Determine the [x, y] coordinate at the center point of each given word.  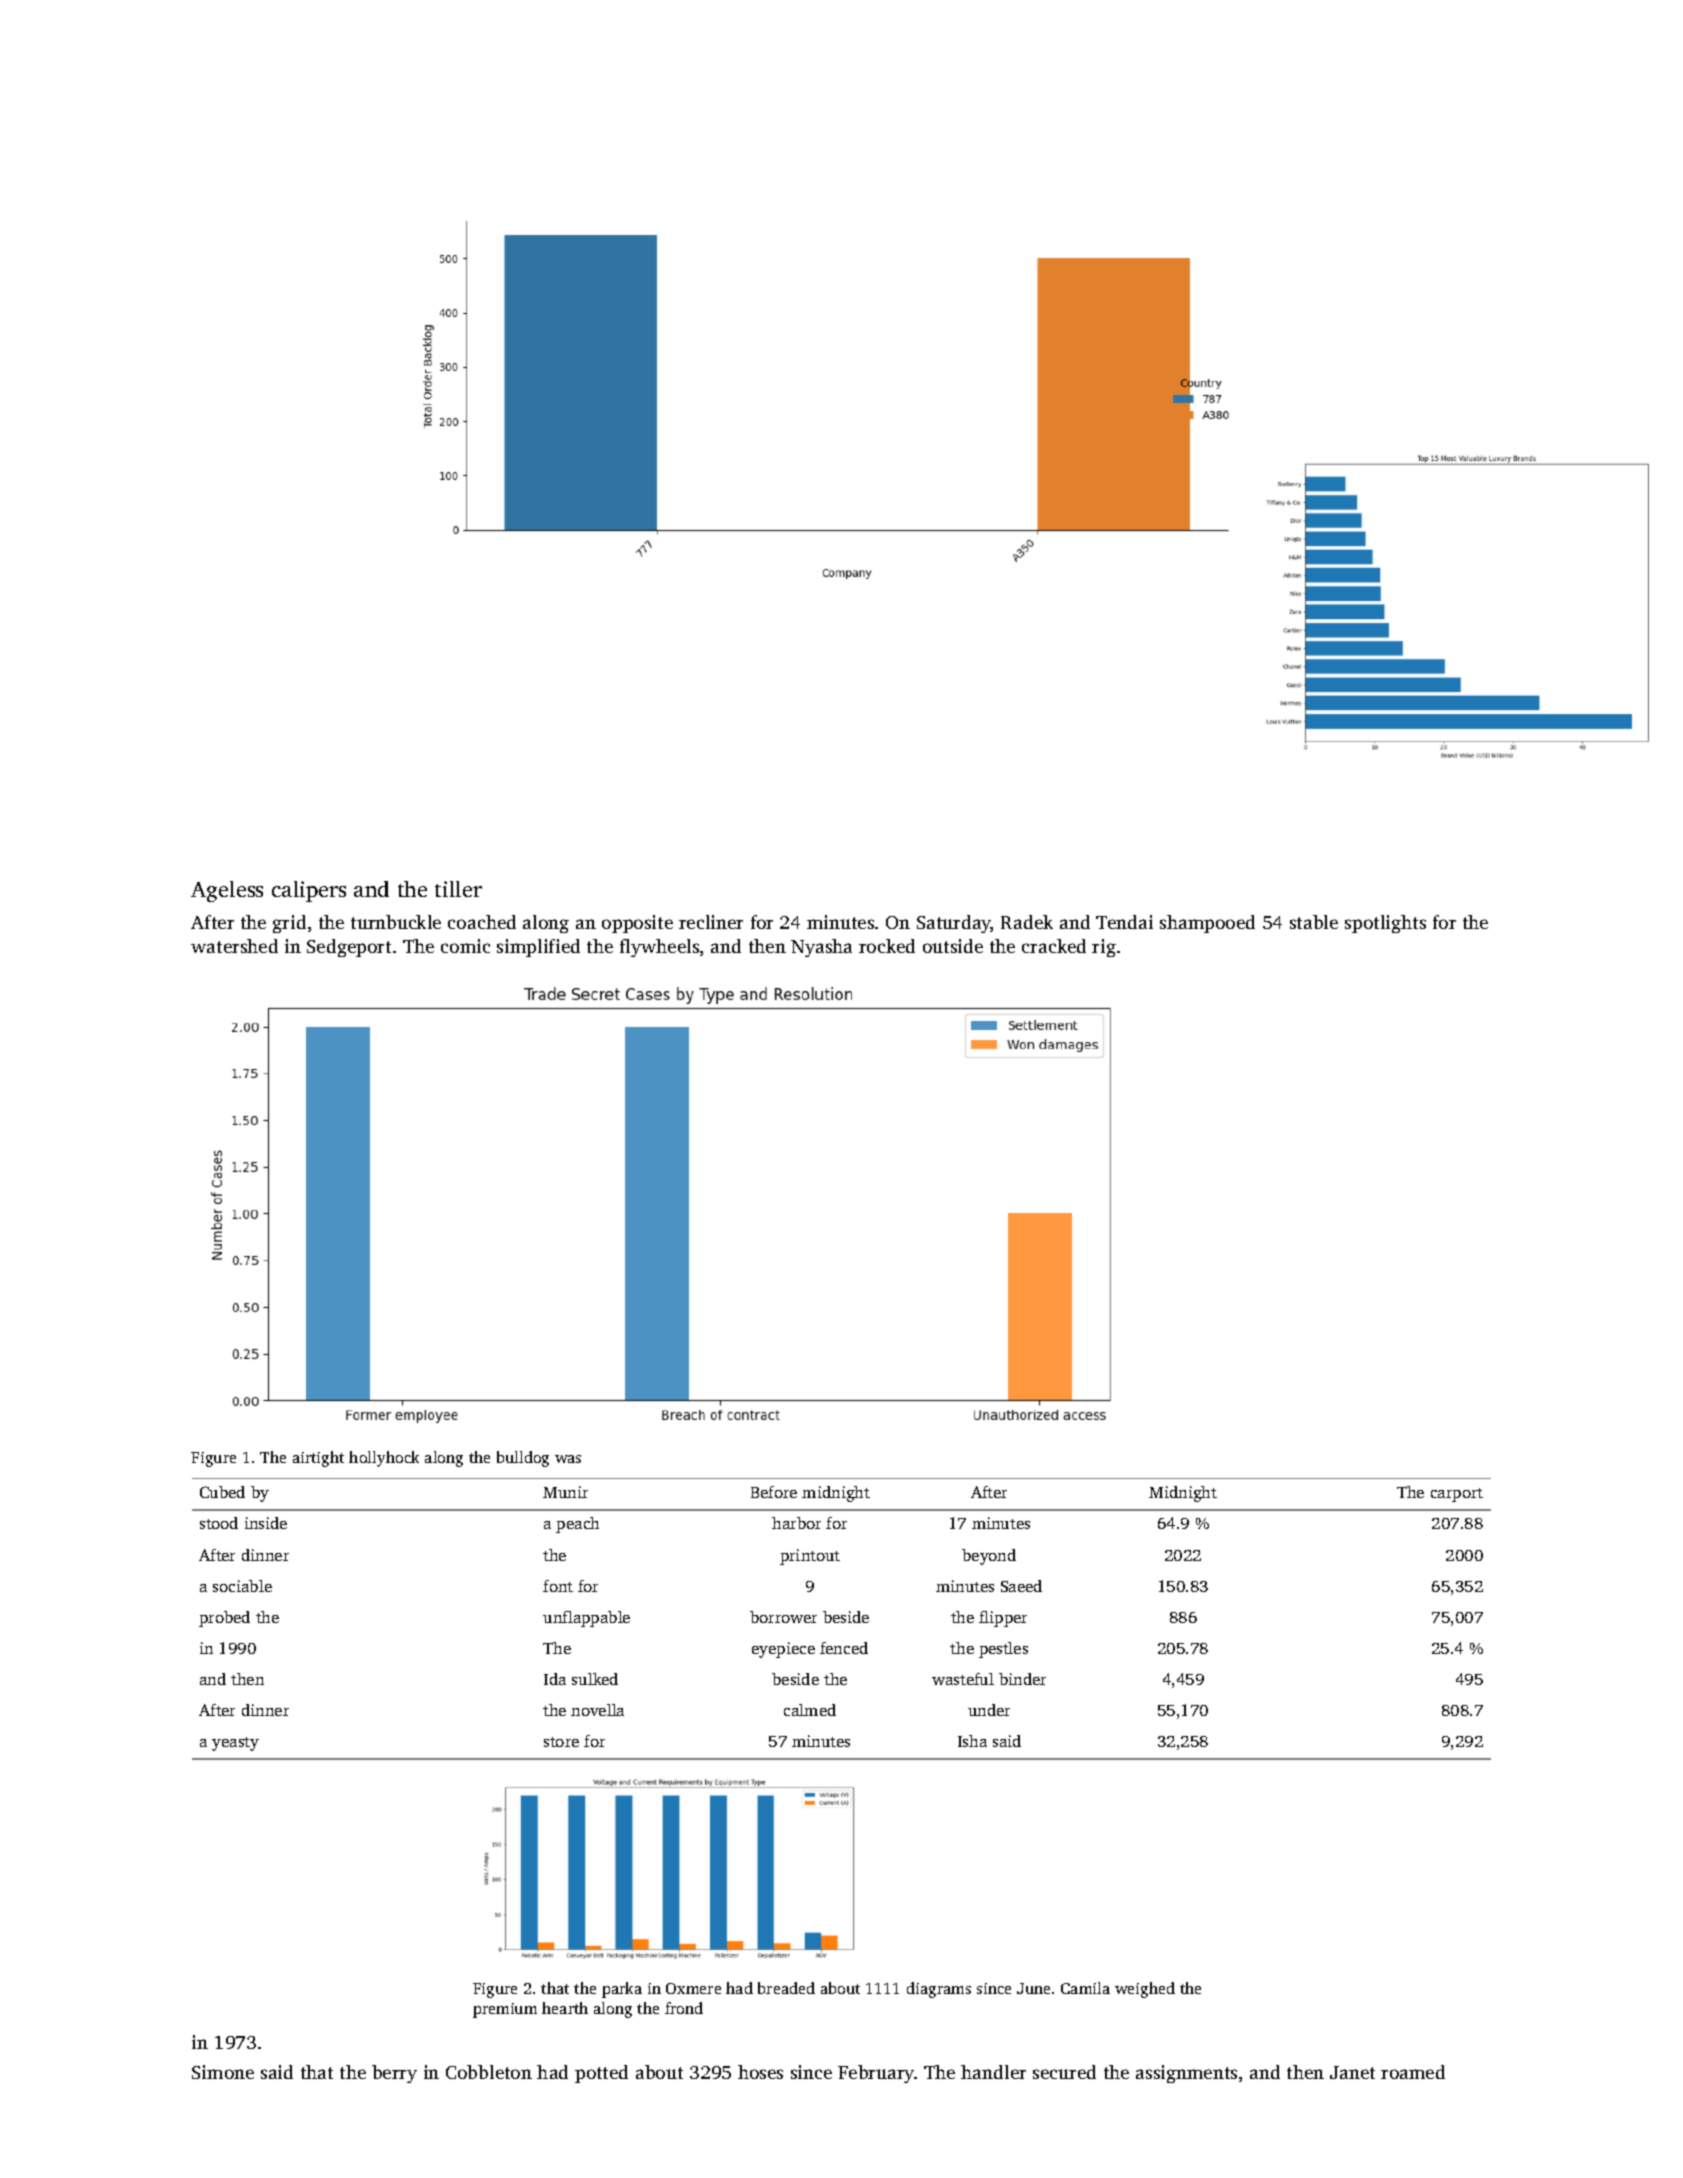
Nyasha [821, 948]
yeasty [235, 1744]
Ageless [227, 891]
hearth [565, 2008]
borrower [783, 1617]
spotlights [1385, 924]
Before [774, 1492]
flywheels [659, 948]
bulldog [523, 1459]
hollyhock [384, 1459]
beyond [989, 1557]
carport [1457, 1495]
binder [1022, 1679]
